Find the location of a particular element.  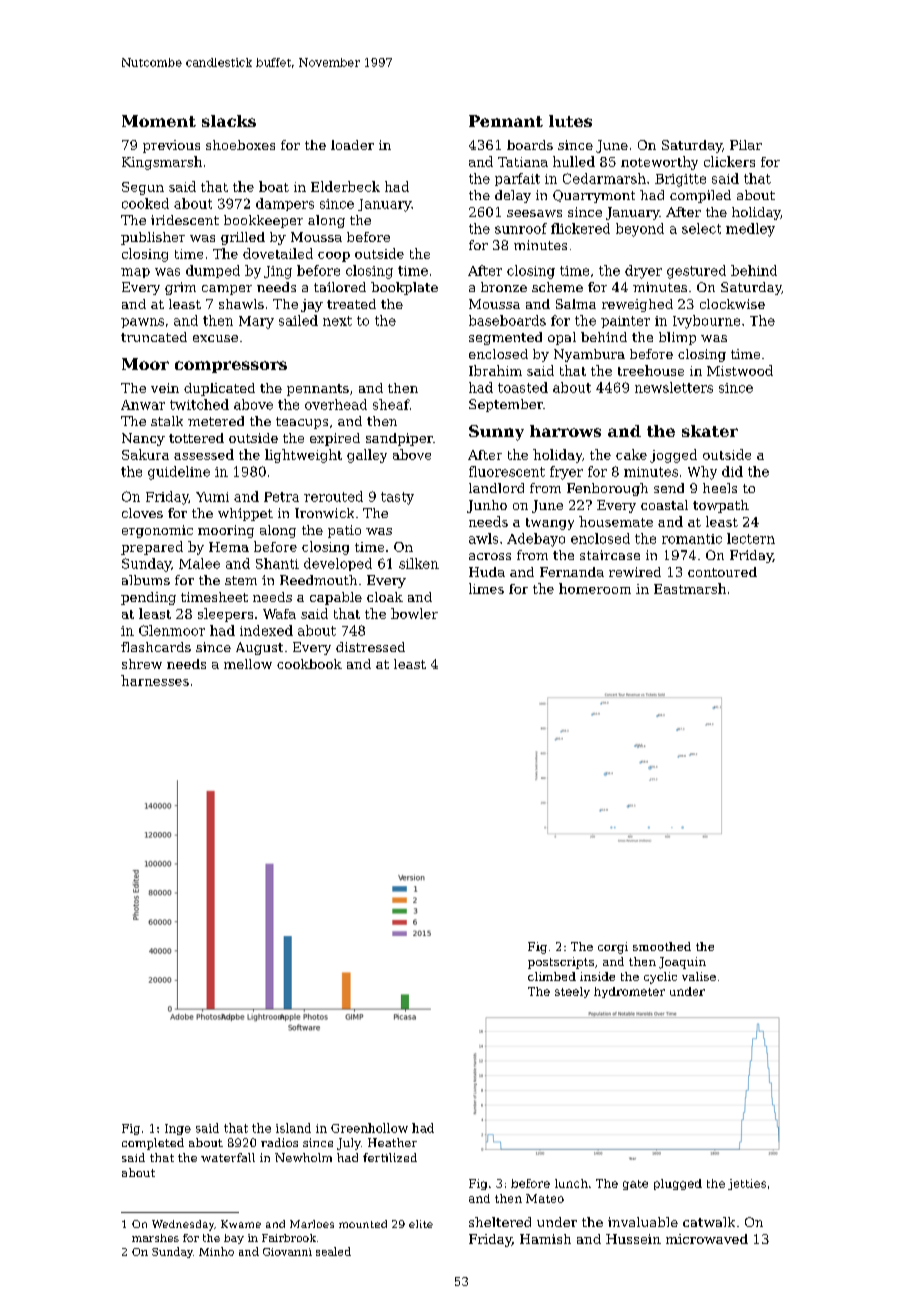

Pilar is located at coordinates (746, 145).
